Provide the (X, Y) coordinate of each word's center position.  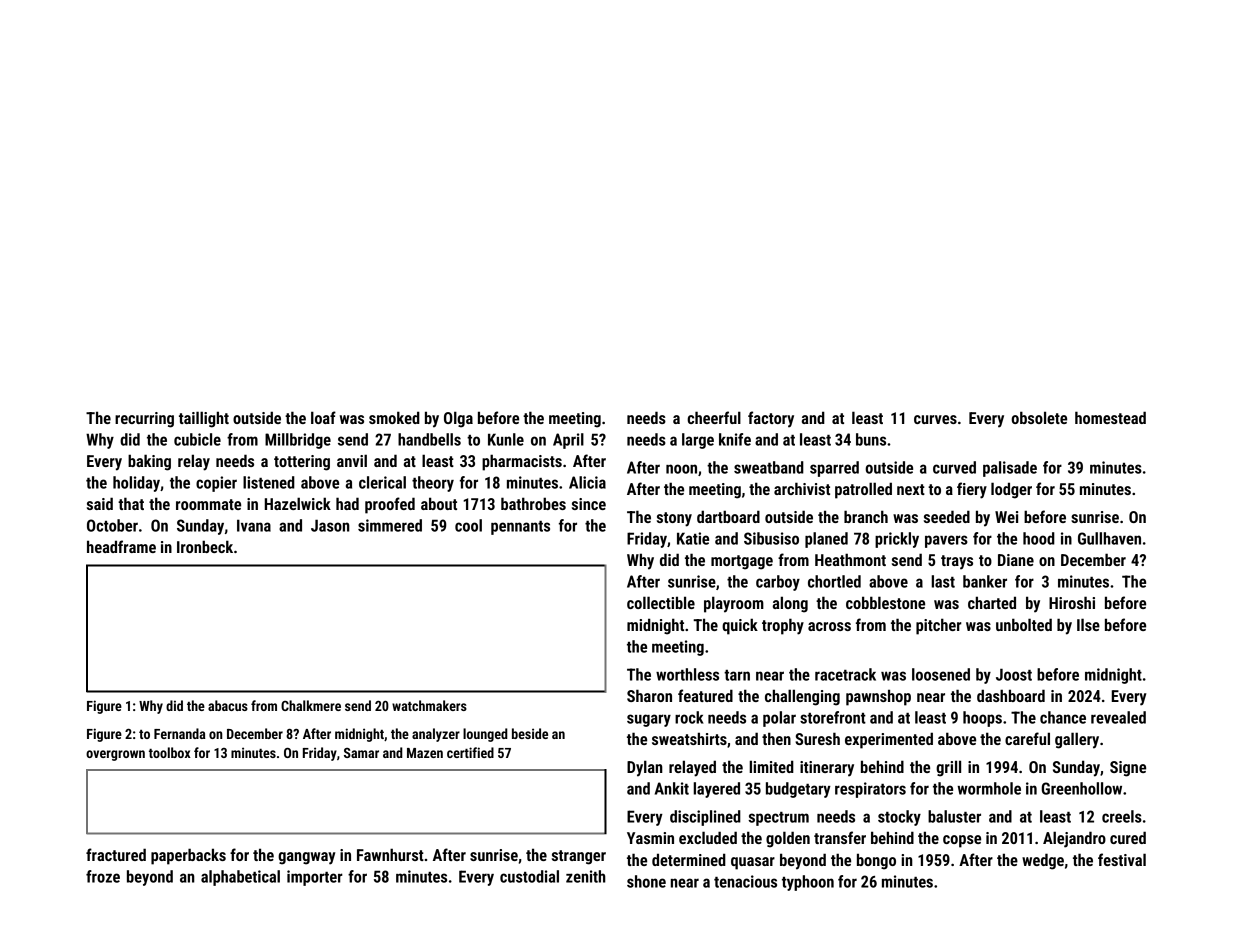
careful (1027, 738)
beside (530, 733)
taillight (204, 419)
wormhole (989, 788)
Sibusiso (771, 538)
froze (103, 876)
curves (935, 419)
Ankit (672, 788)
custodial (529, 876)
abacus (228, 705)
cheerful (714, 417)
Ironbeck (205, 546)
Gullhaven (1109, 538)
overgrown (115, 755)
